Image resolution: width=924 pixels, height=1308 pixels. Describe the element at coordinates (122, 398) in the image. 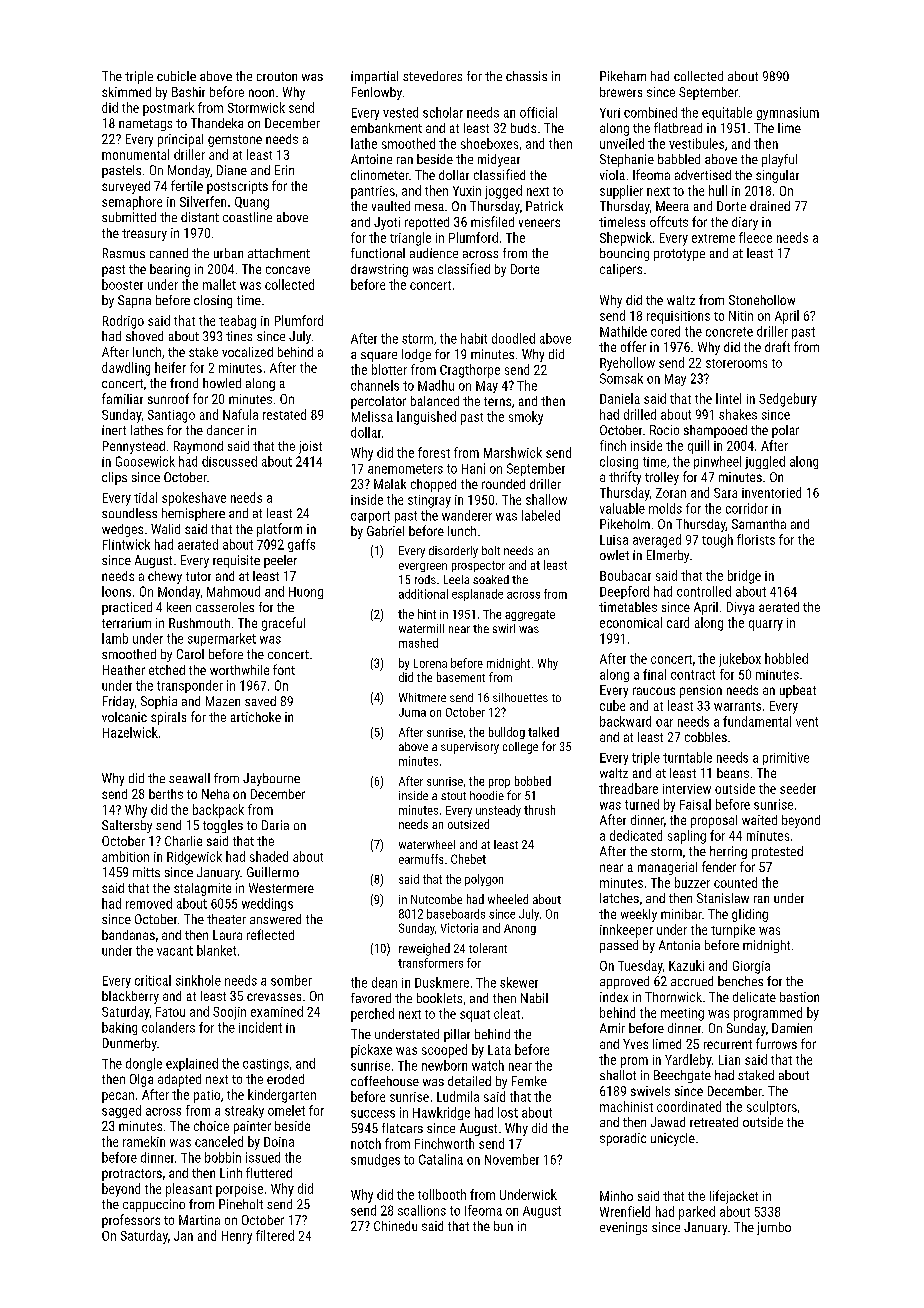

I see `familiar` at that location.
